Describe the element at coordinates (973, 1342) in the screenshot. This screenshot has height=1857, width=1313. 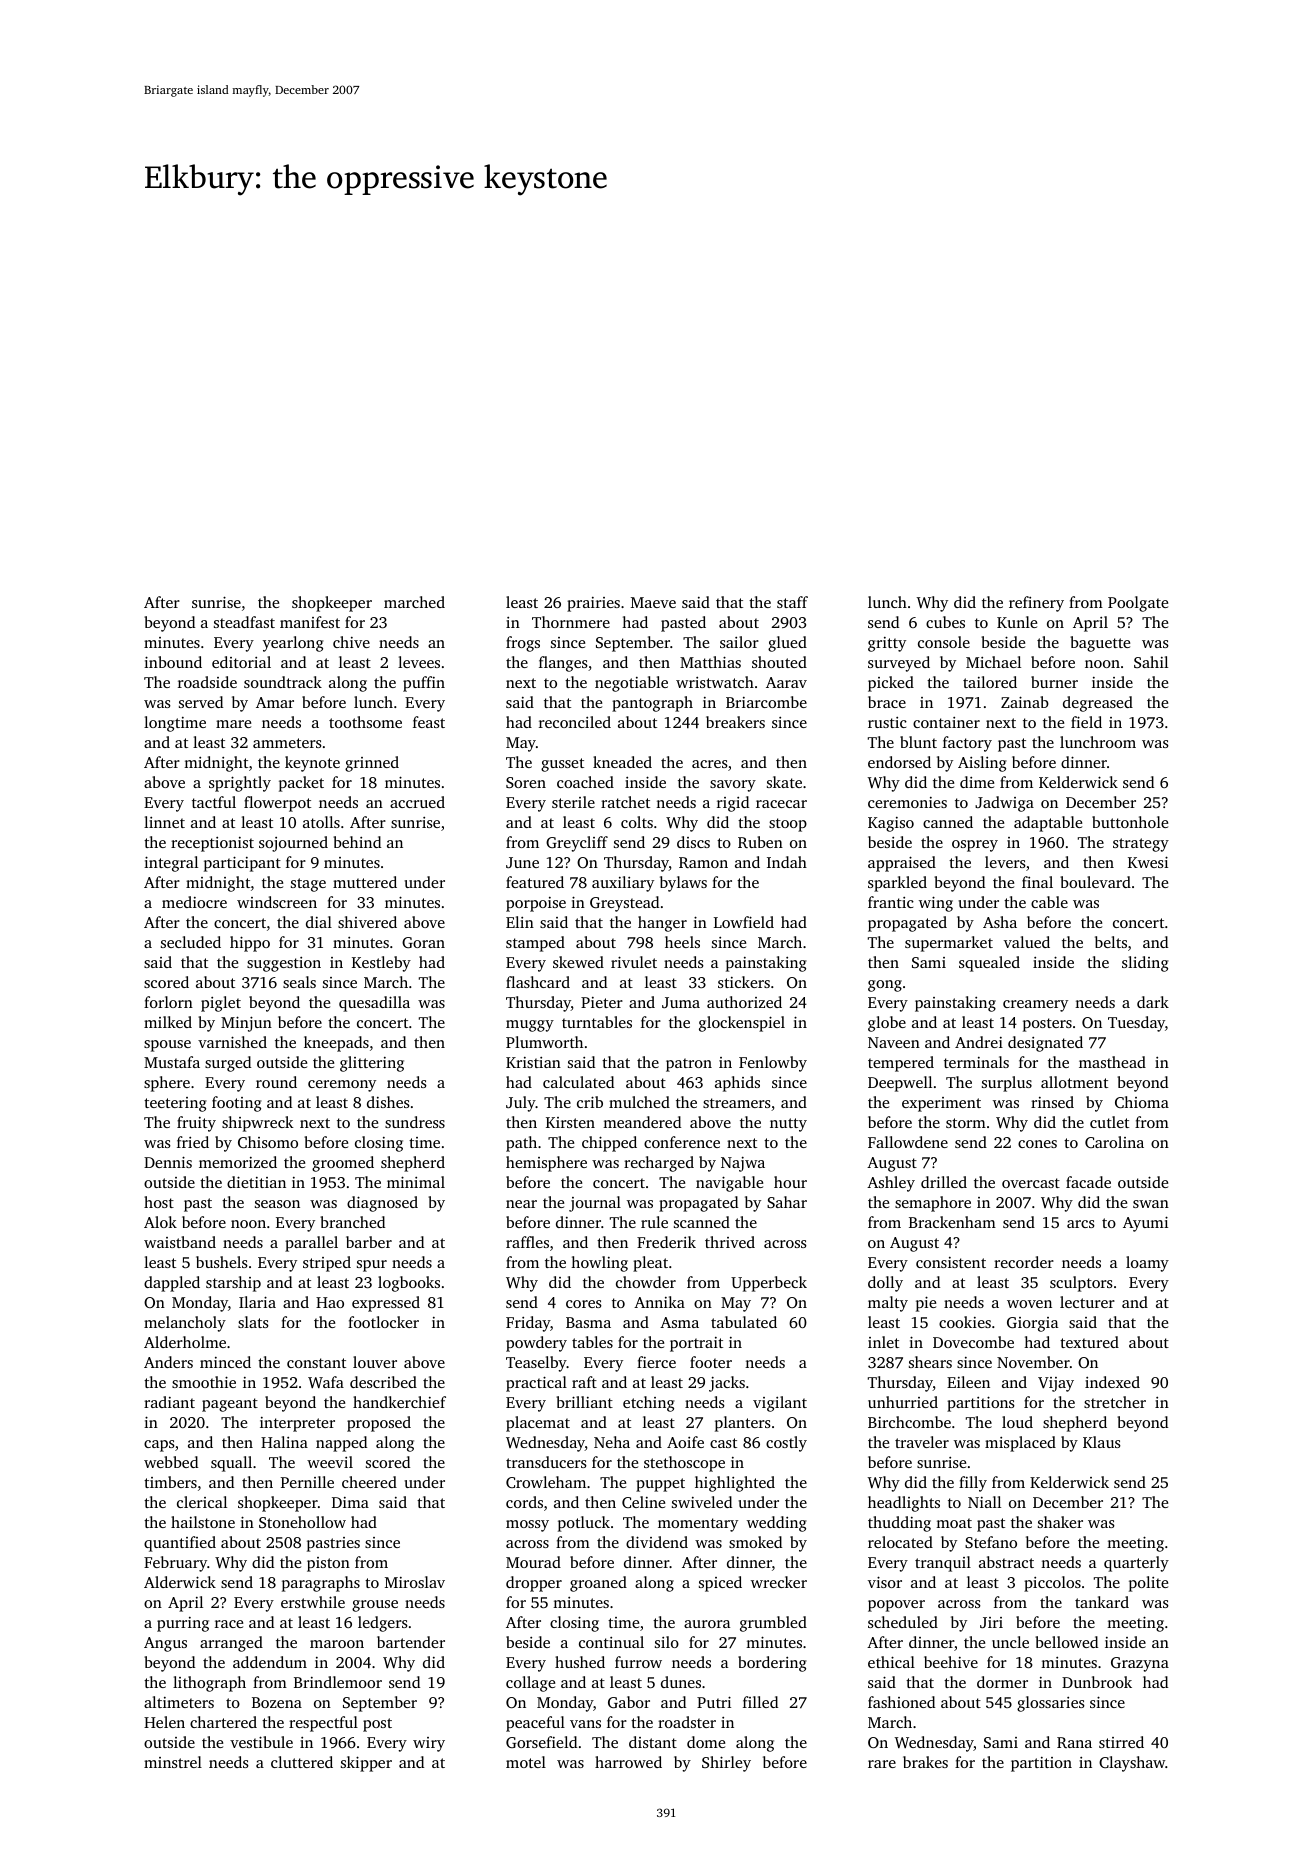
I see `Dovecombe` at that location.
